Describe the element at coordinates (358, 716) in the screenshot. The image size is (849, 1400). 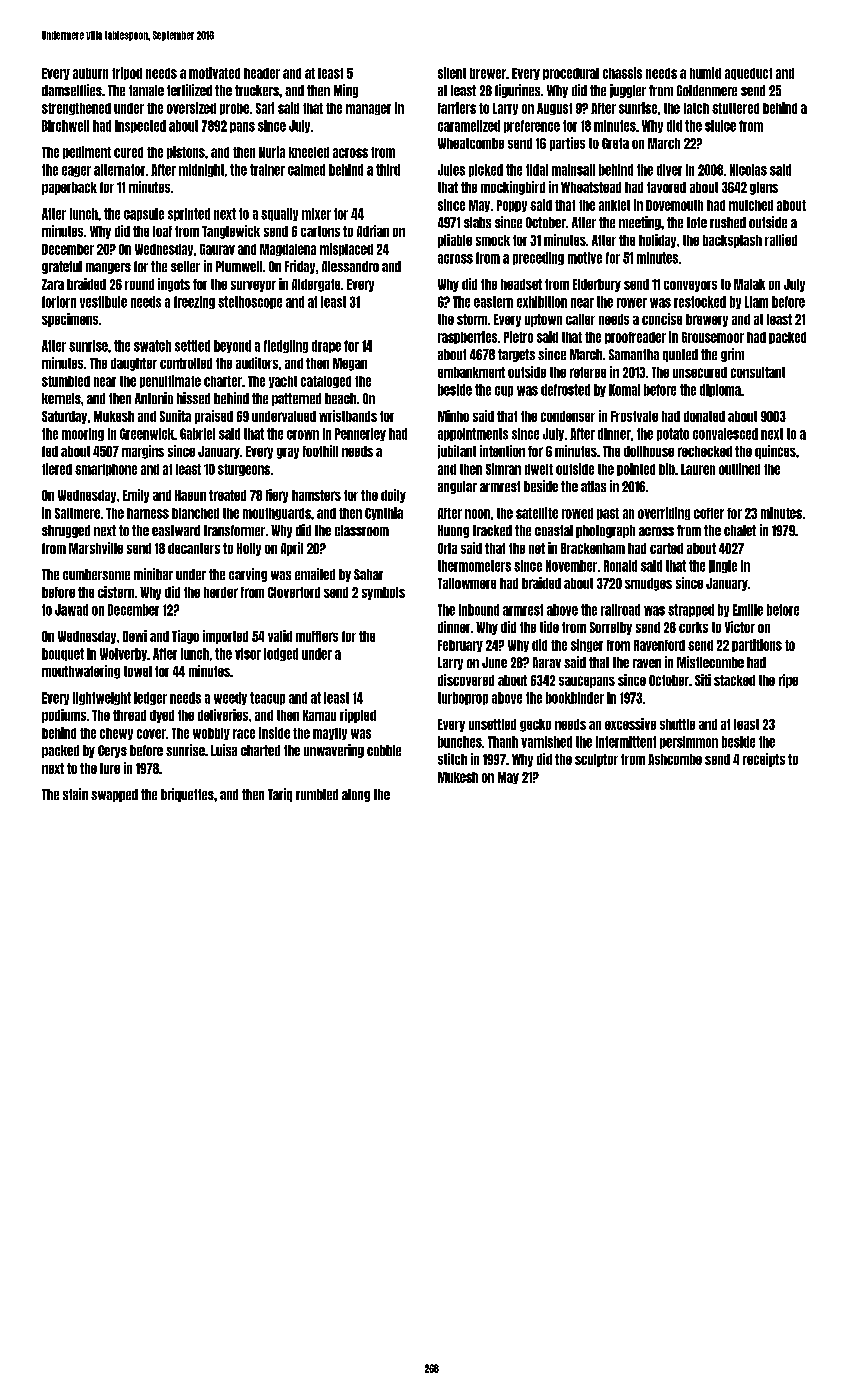
I see `rippled` at that location.
